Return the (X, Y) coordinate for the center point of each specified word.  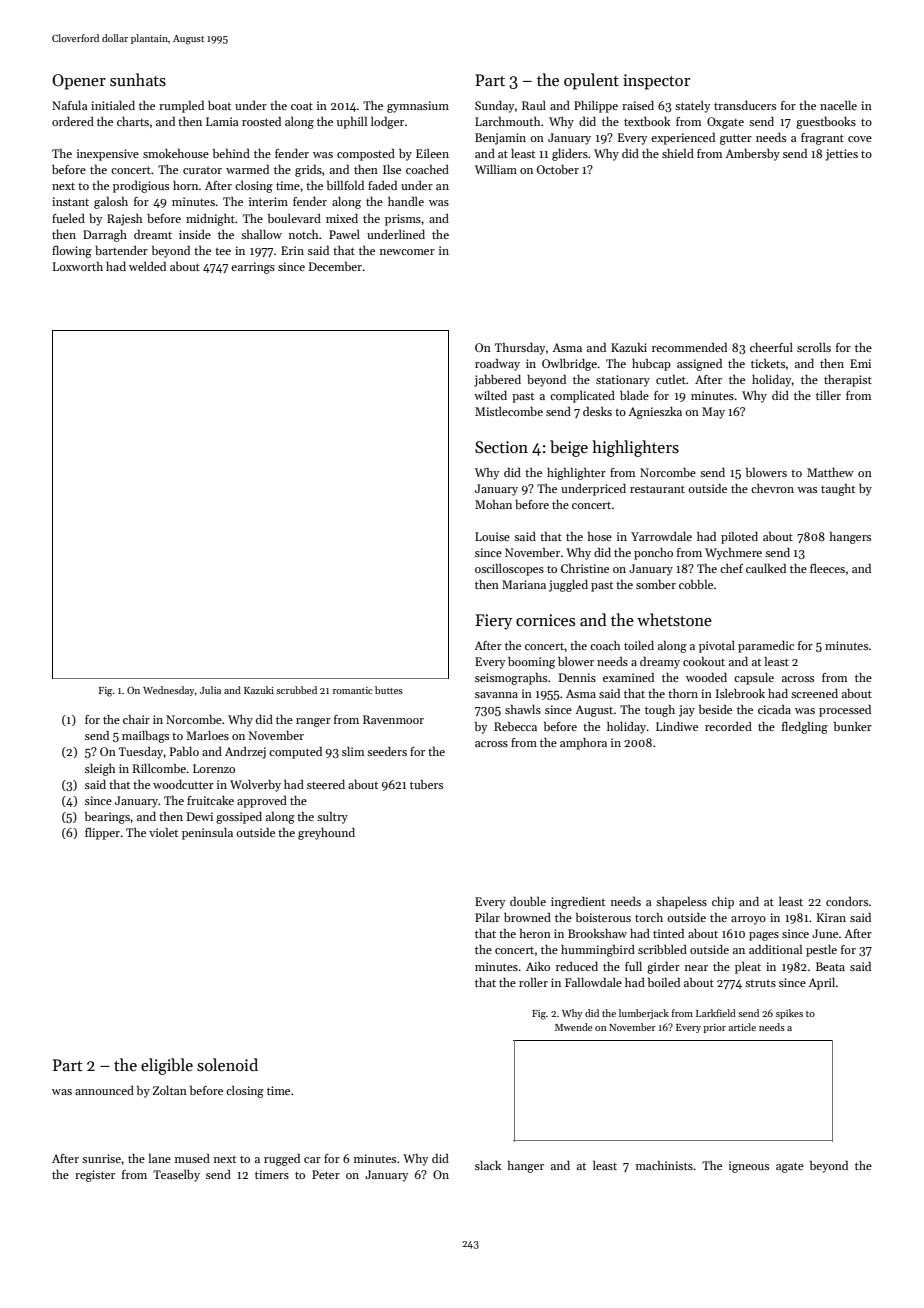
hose (600, 536)
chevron (772, 488)
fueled (68, 218)
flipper (102, 834)
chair (136, 719)
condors (847, 901)
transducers (745, 105)
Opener (79, 82)
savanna (496, 695)
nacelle (838, 105)
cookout (704, 661)
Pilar (487, 917)
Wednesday (168, 691)
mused (192, 1158)
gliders (570, 155)
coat (302, 106)
